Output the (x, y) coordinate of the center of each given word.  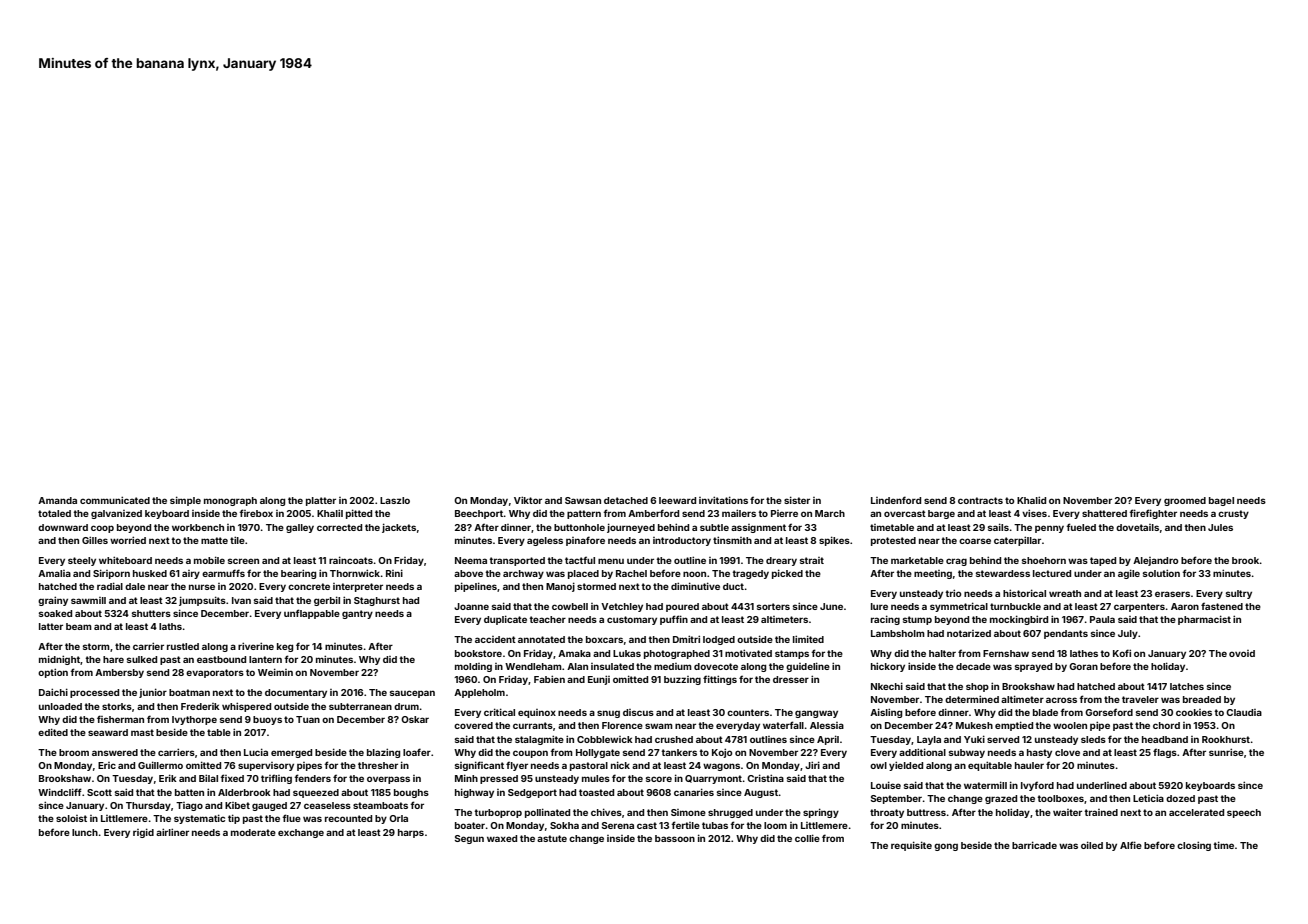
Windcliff (60, 792)
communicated (115, 500)
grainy (53, 601)
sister (797, 500)
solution (1161, 573)
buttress (926, 812)
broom (74, 752)
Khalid (1031, 500)
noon (694, 574)
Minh (466, 778)
